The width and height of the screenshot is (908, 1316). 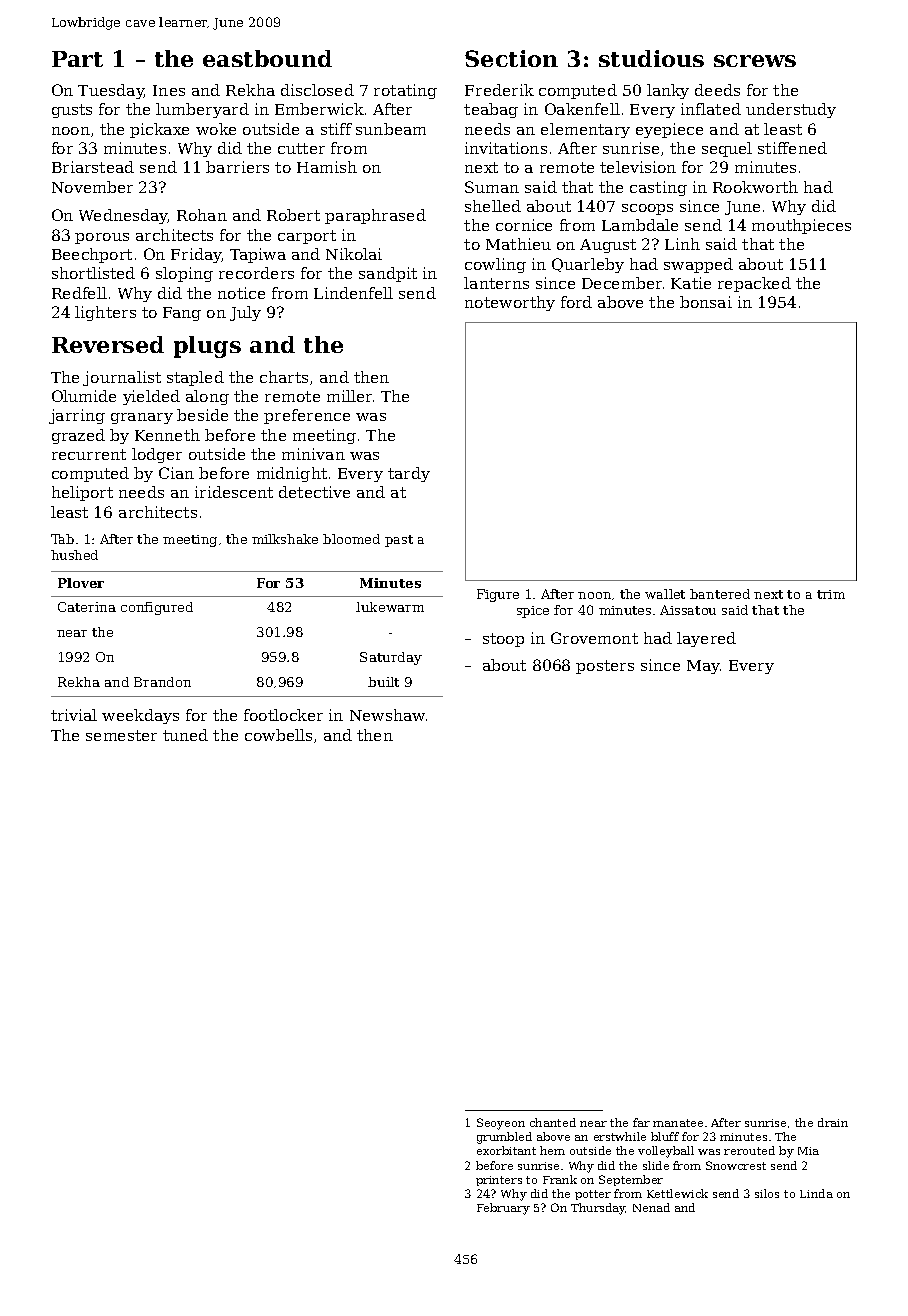 What do you see at coordinates (801, 226) in the screenshot?
I see `mouthpieces` at bounding box center [801, 226].
